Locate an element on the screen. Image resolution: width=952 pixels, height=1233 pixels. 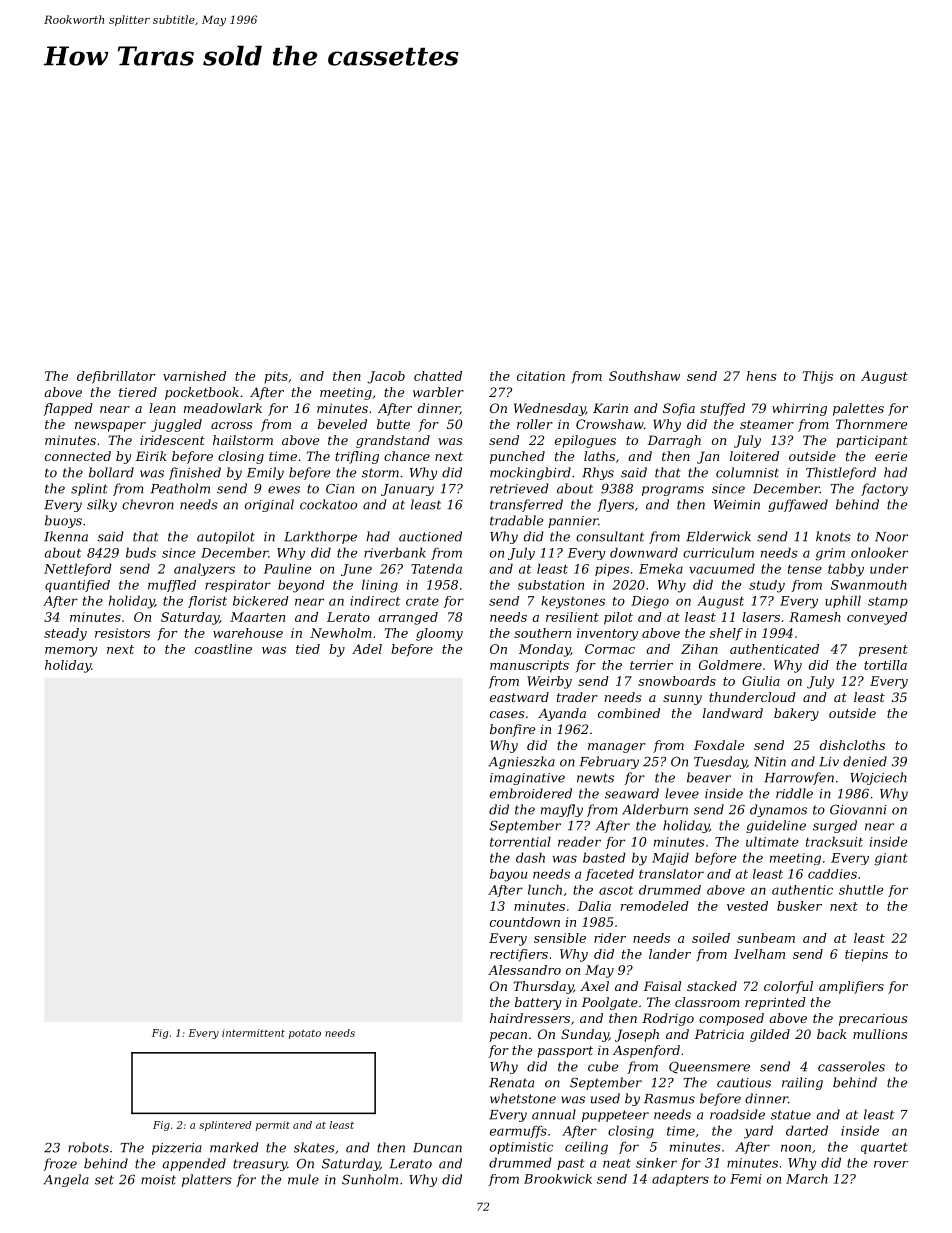
present is located at coordinates (883, 651).
